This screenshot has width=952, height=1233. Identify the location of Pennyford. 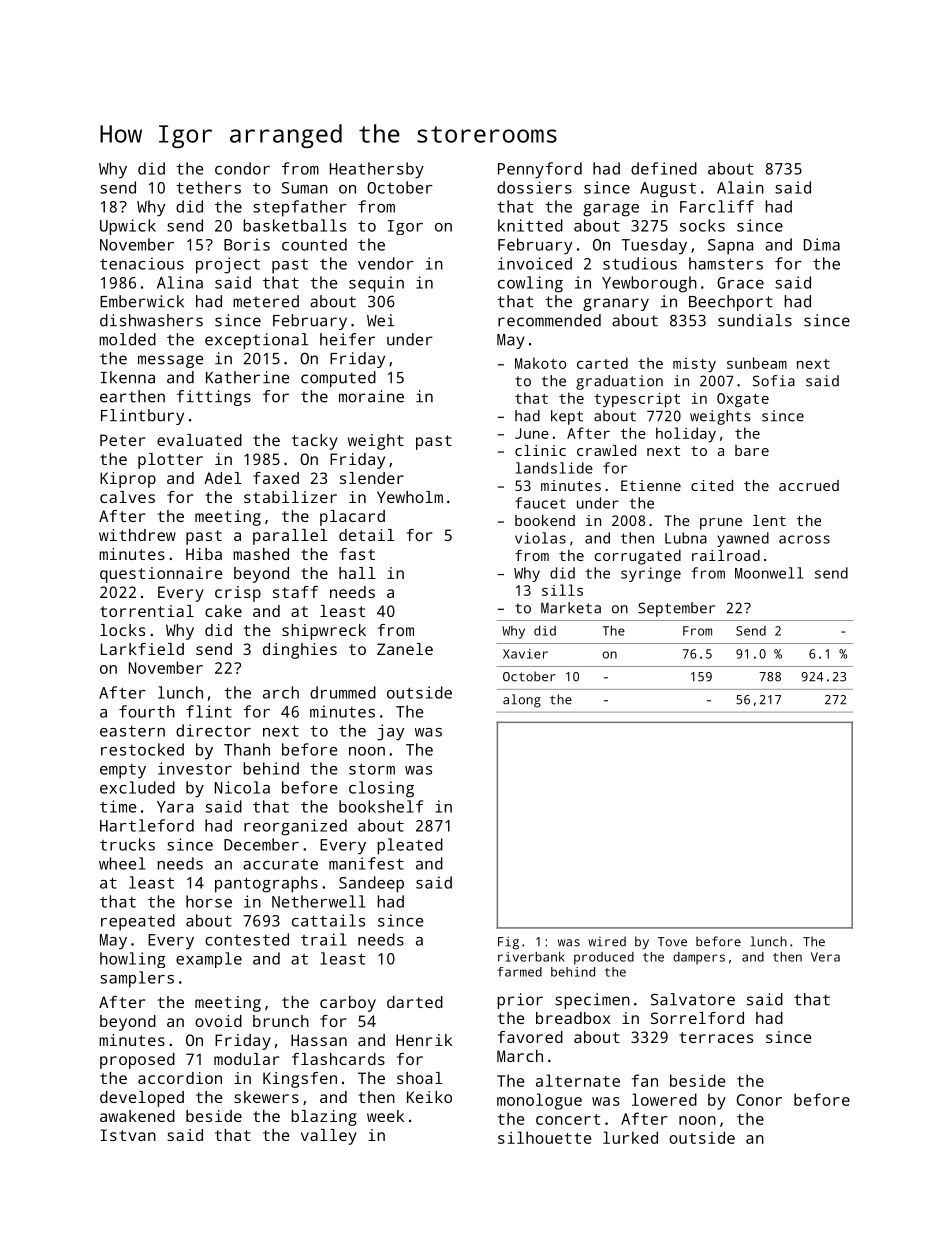
(540, 170).
